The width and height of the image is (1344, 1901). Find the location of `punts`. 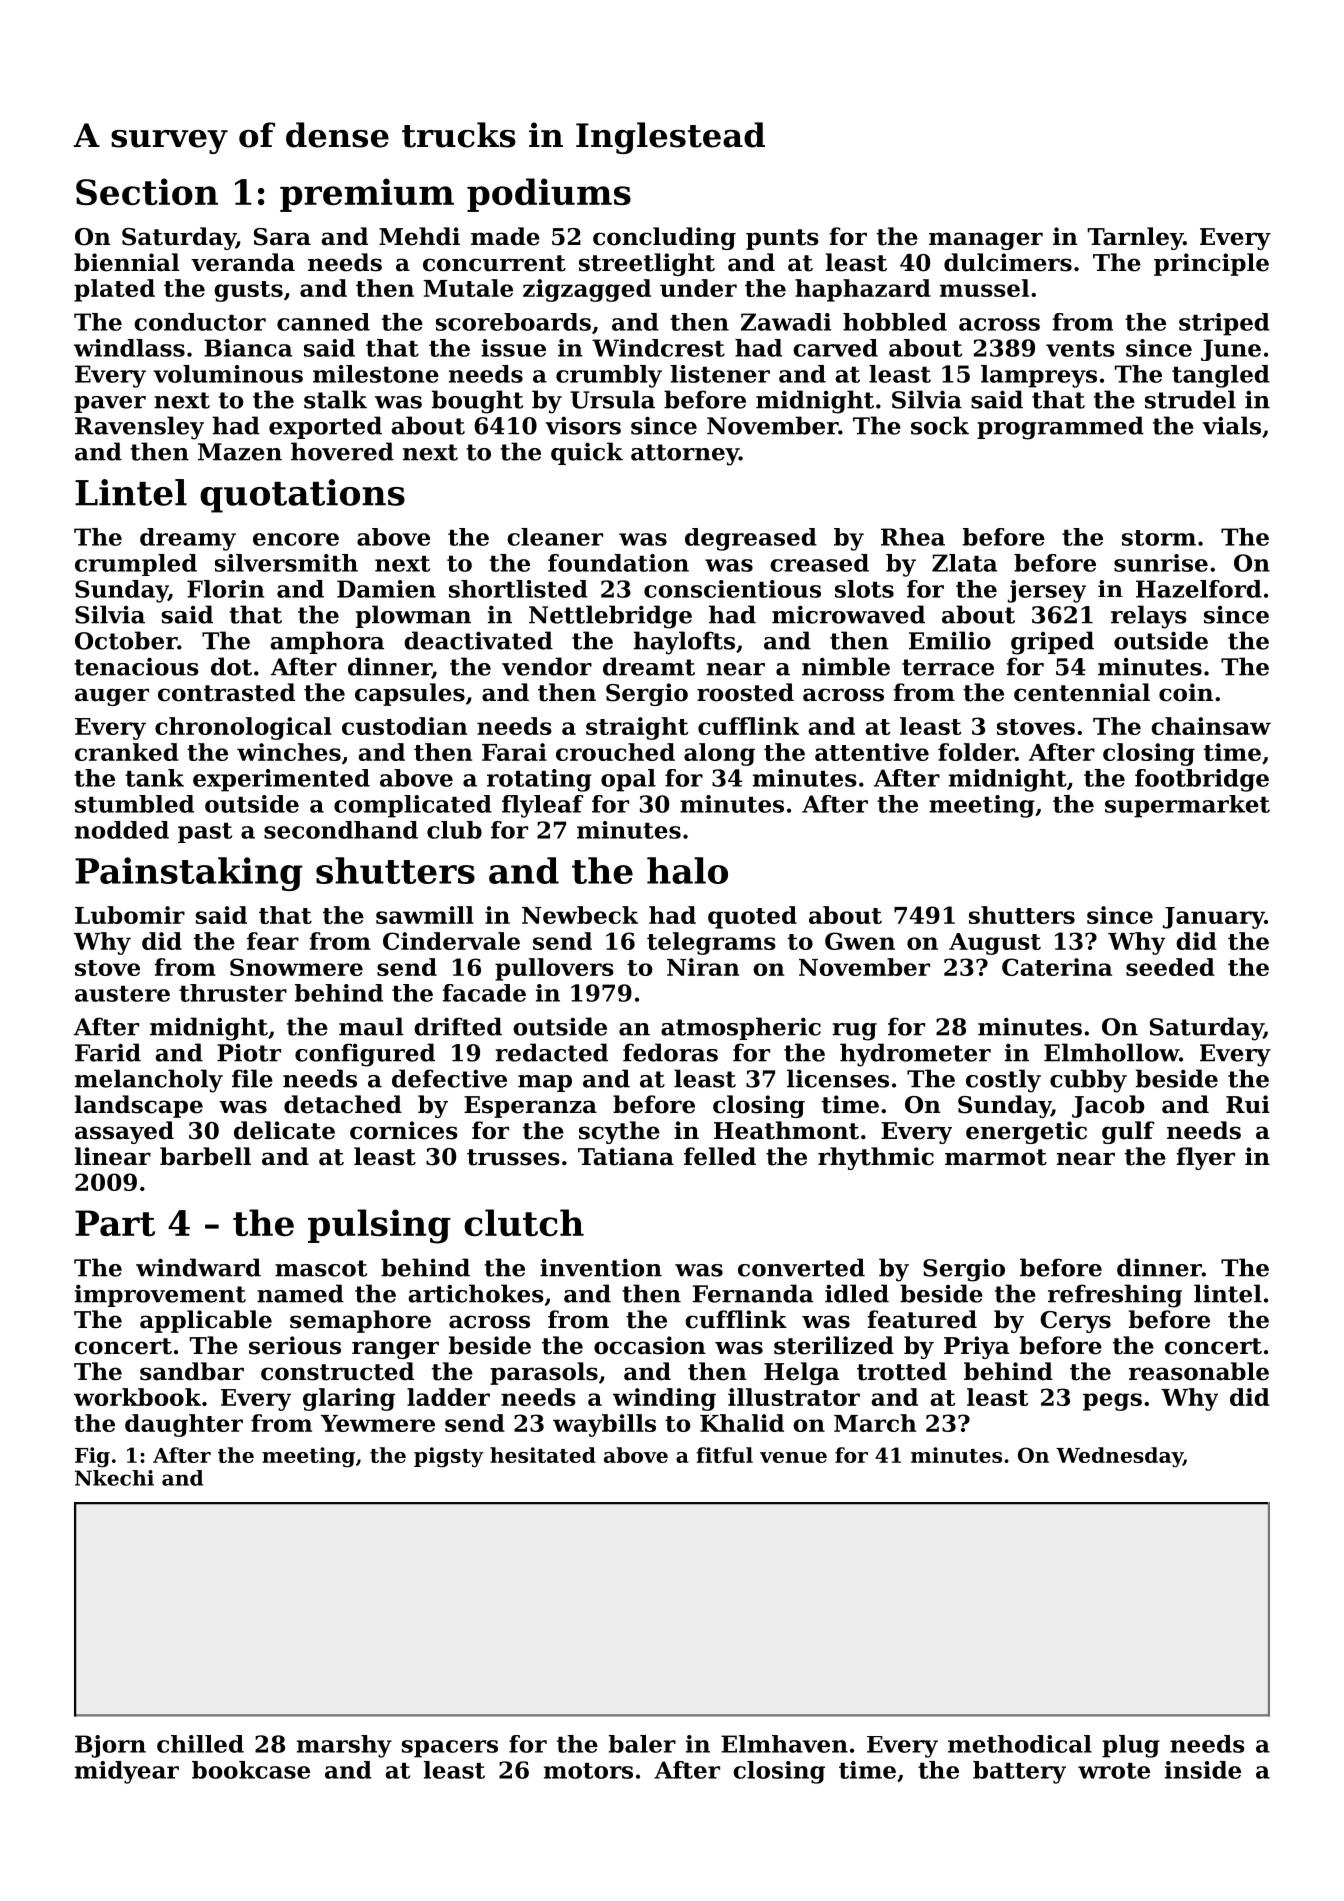

punts is located at coordinates (782, 239).
